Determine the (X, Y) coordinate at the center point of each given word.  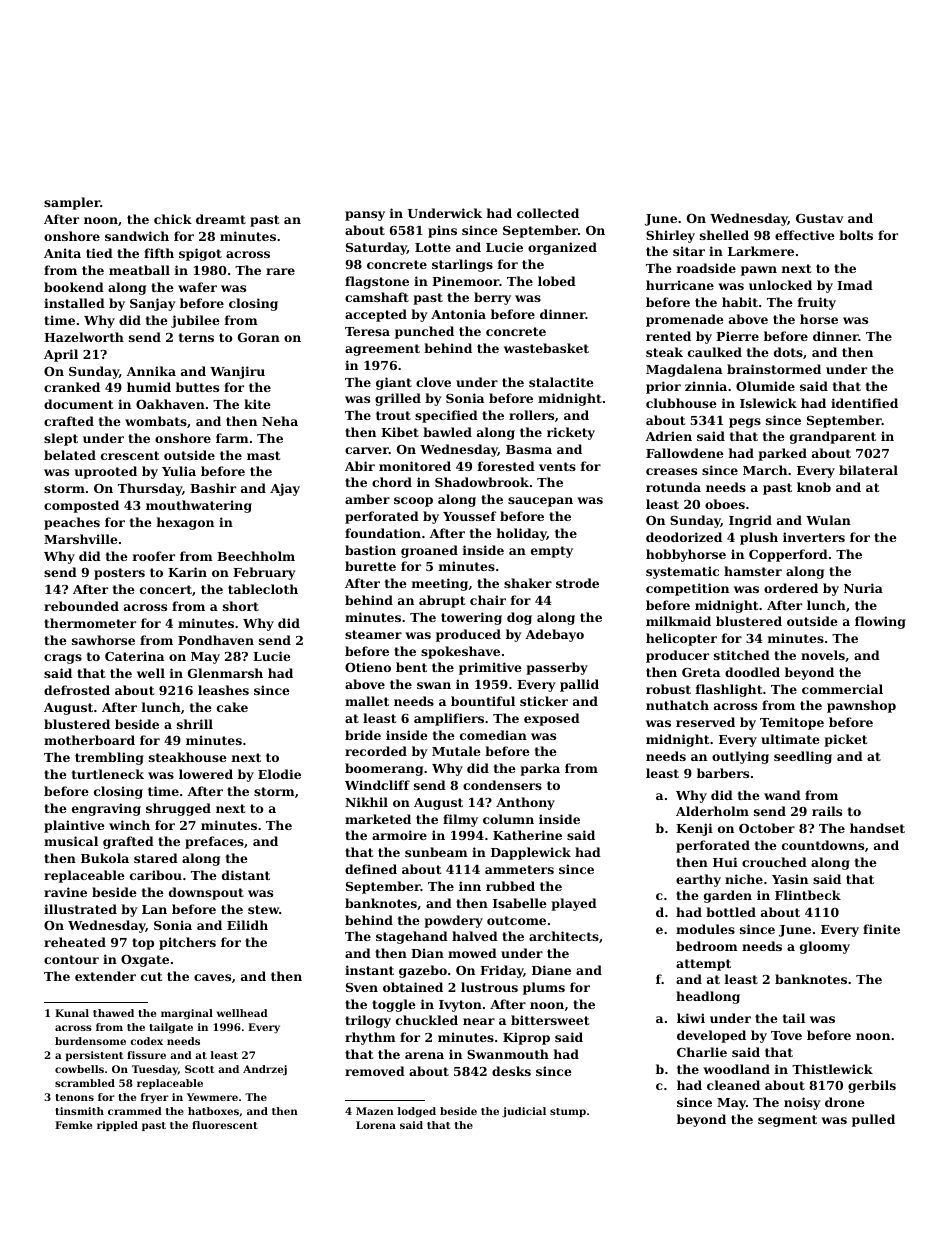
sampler (72, 203)
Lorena (376, 1125)
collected (548, 213)
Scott (199, 1069)
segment (787, 1121)
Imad (855, 285)
